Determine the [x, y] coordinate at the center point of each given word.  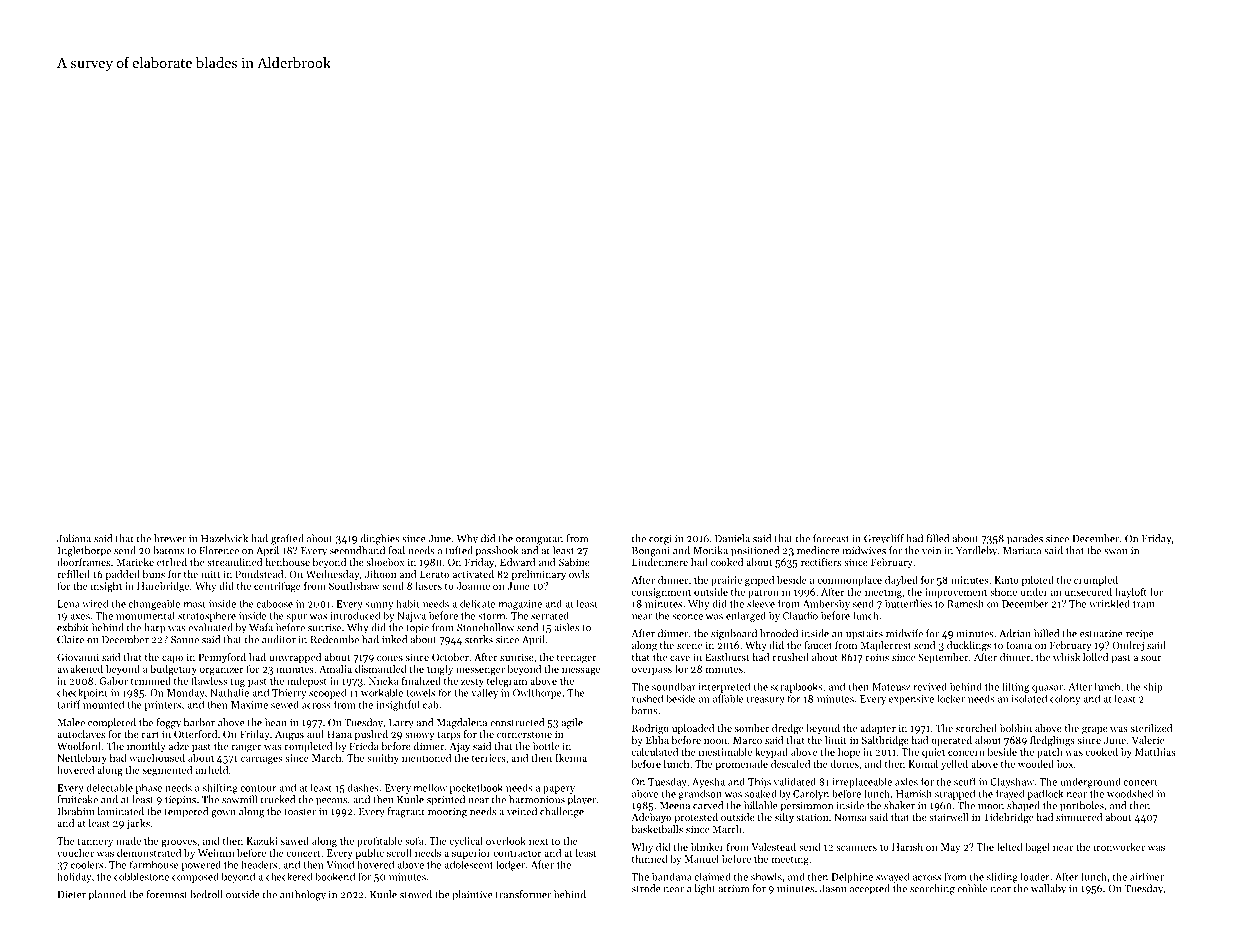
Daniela [732, 538]
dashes [363, 787]
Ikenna [571, 758]
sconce [687, 617]
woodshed [1130, 793]
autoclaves [81, 734]
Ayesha [708, 782]
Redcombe [335, 639]
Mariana [1022, 551]
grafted [287, 539]
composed [195, 877]
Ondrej [1128, 646]
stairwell [949, 817]
